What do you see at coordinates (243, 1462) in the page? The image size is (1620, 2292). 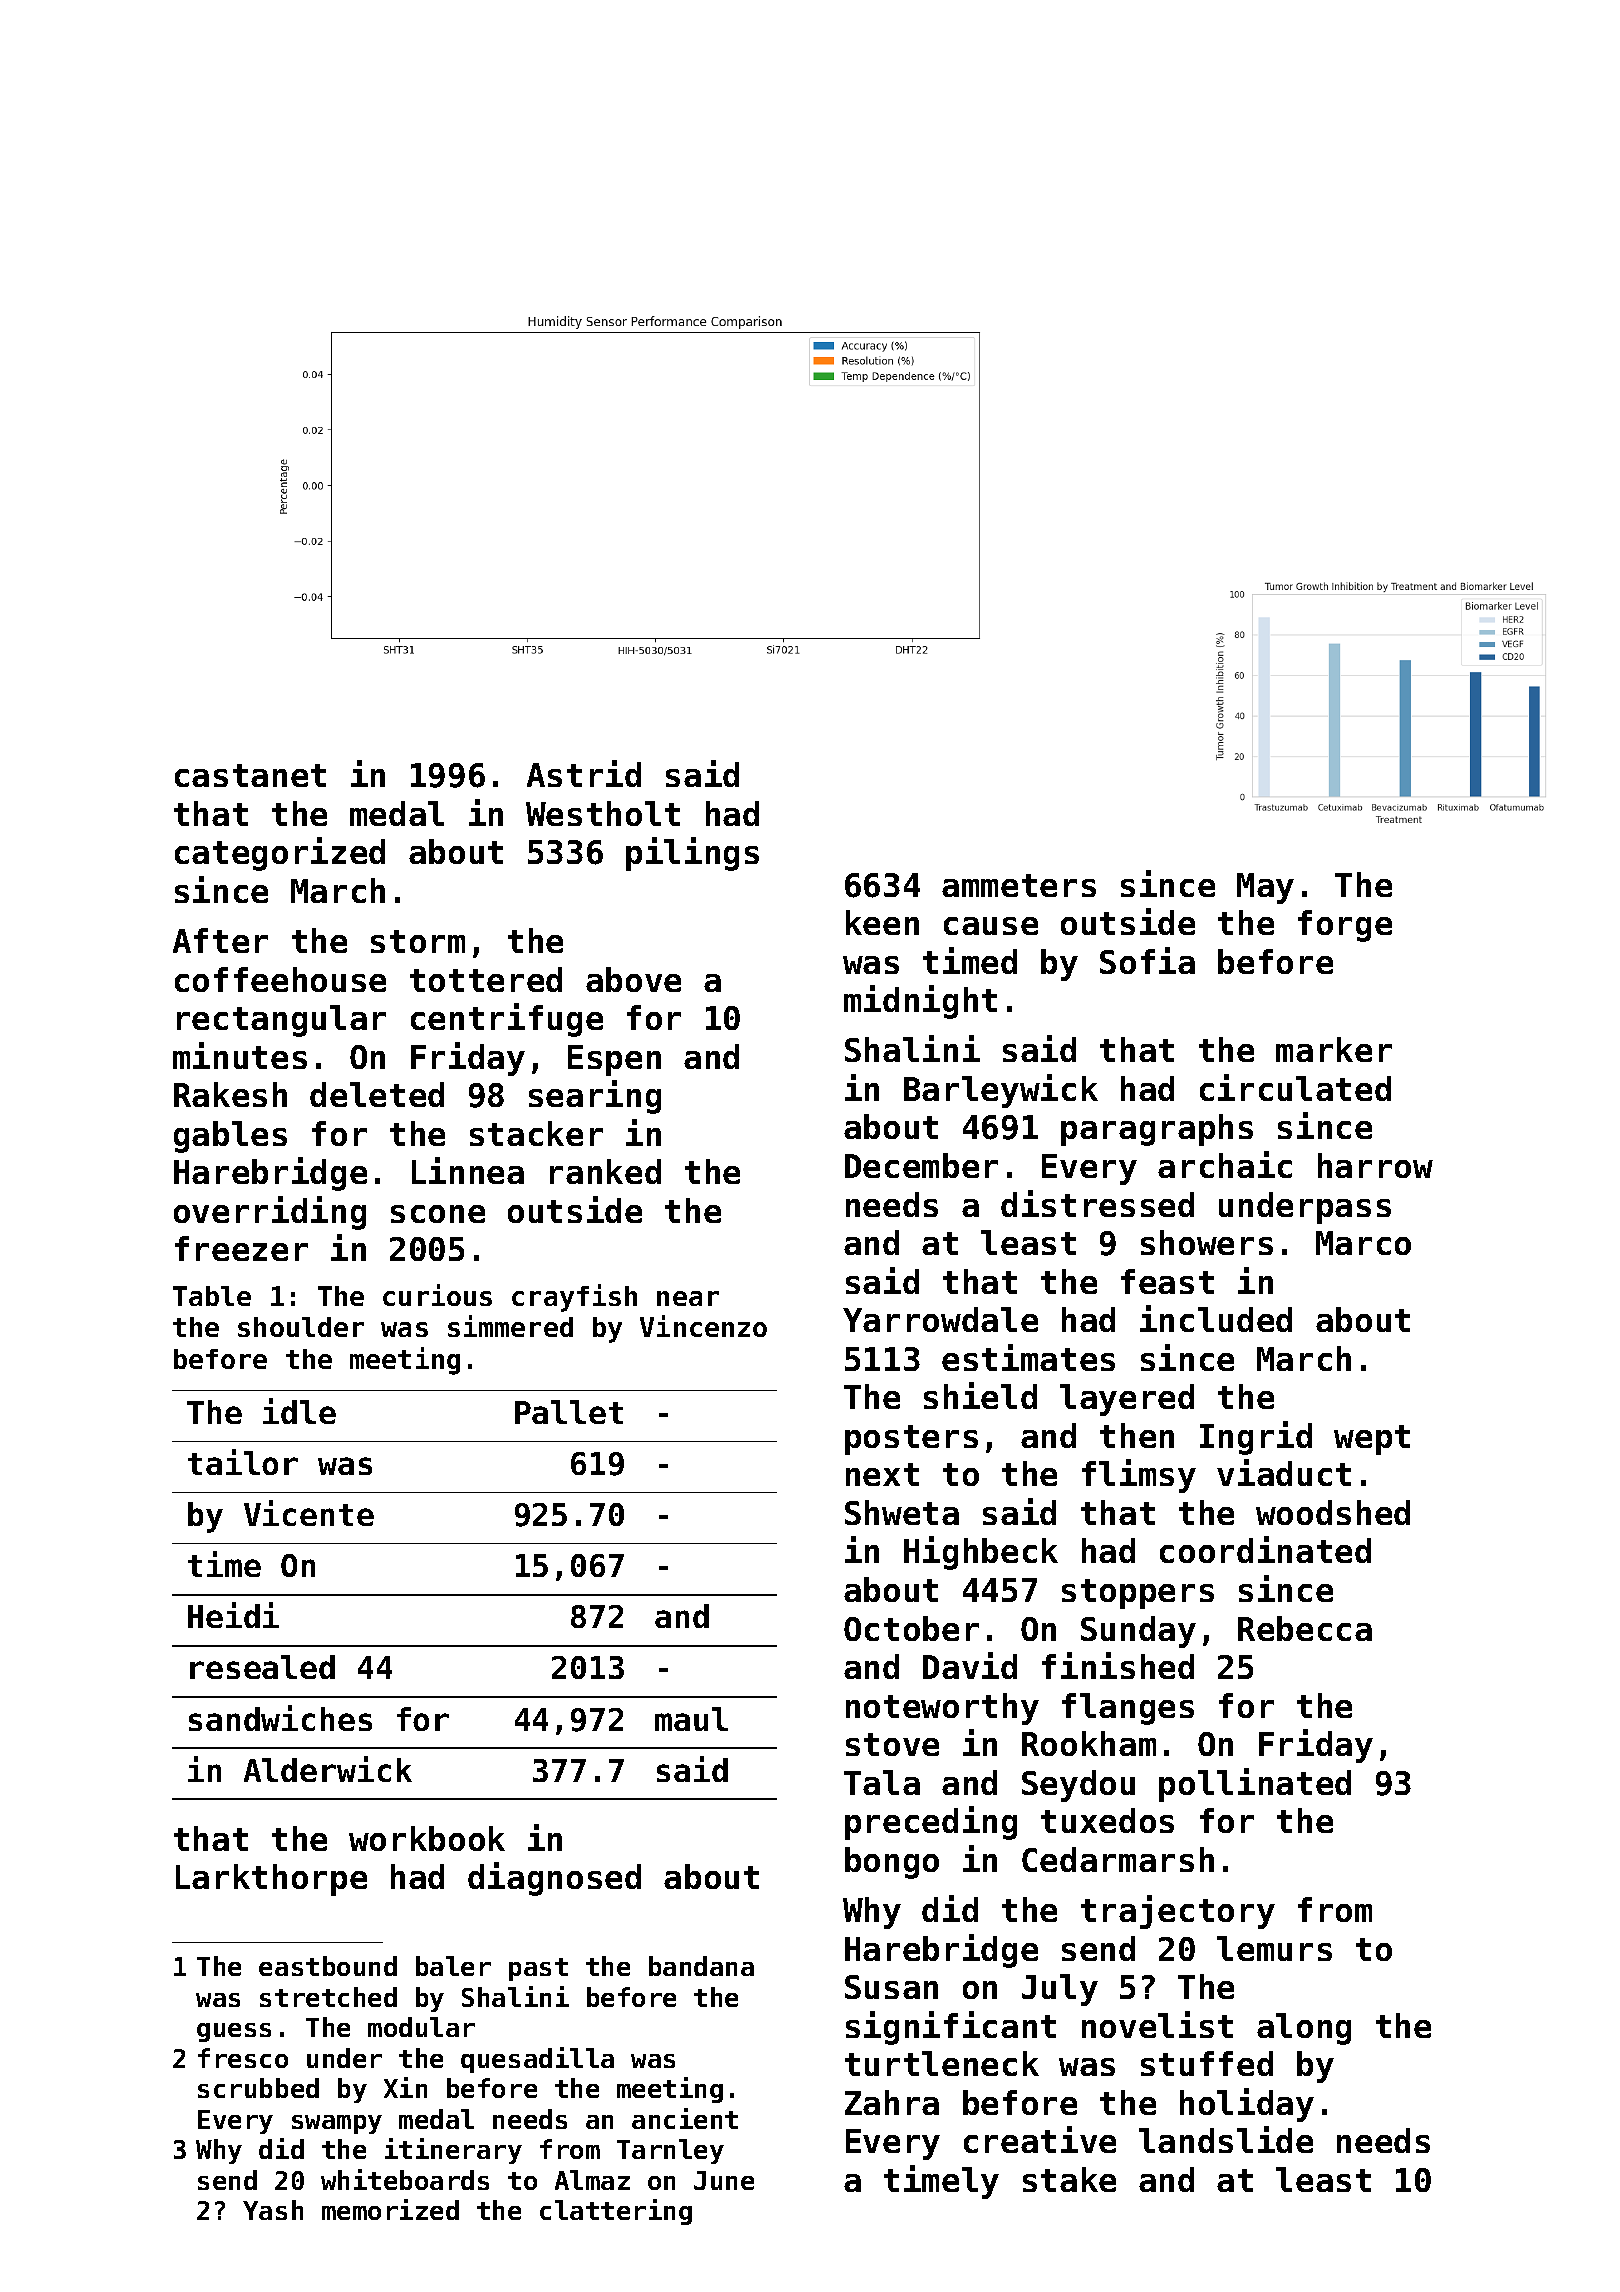 I see `tailor` at bounding box center [243, 1462].
